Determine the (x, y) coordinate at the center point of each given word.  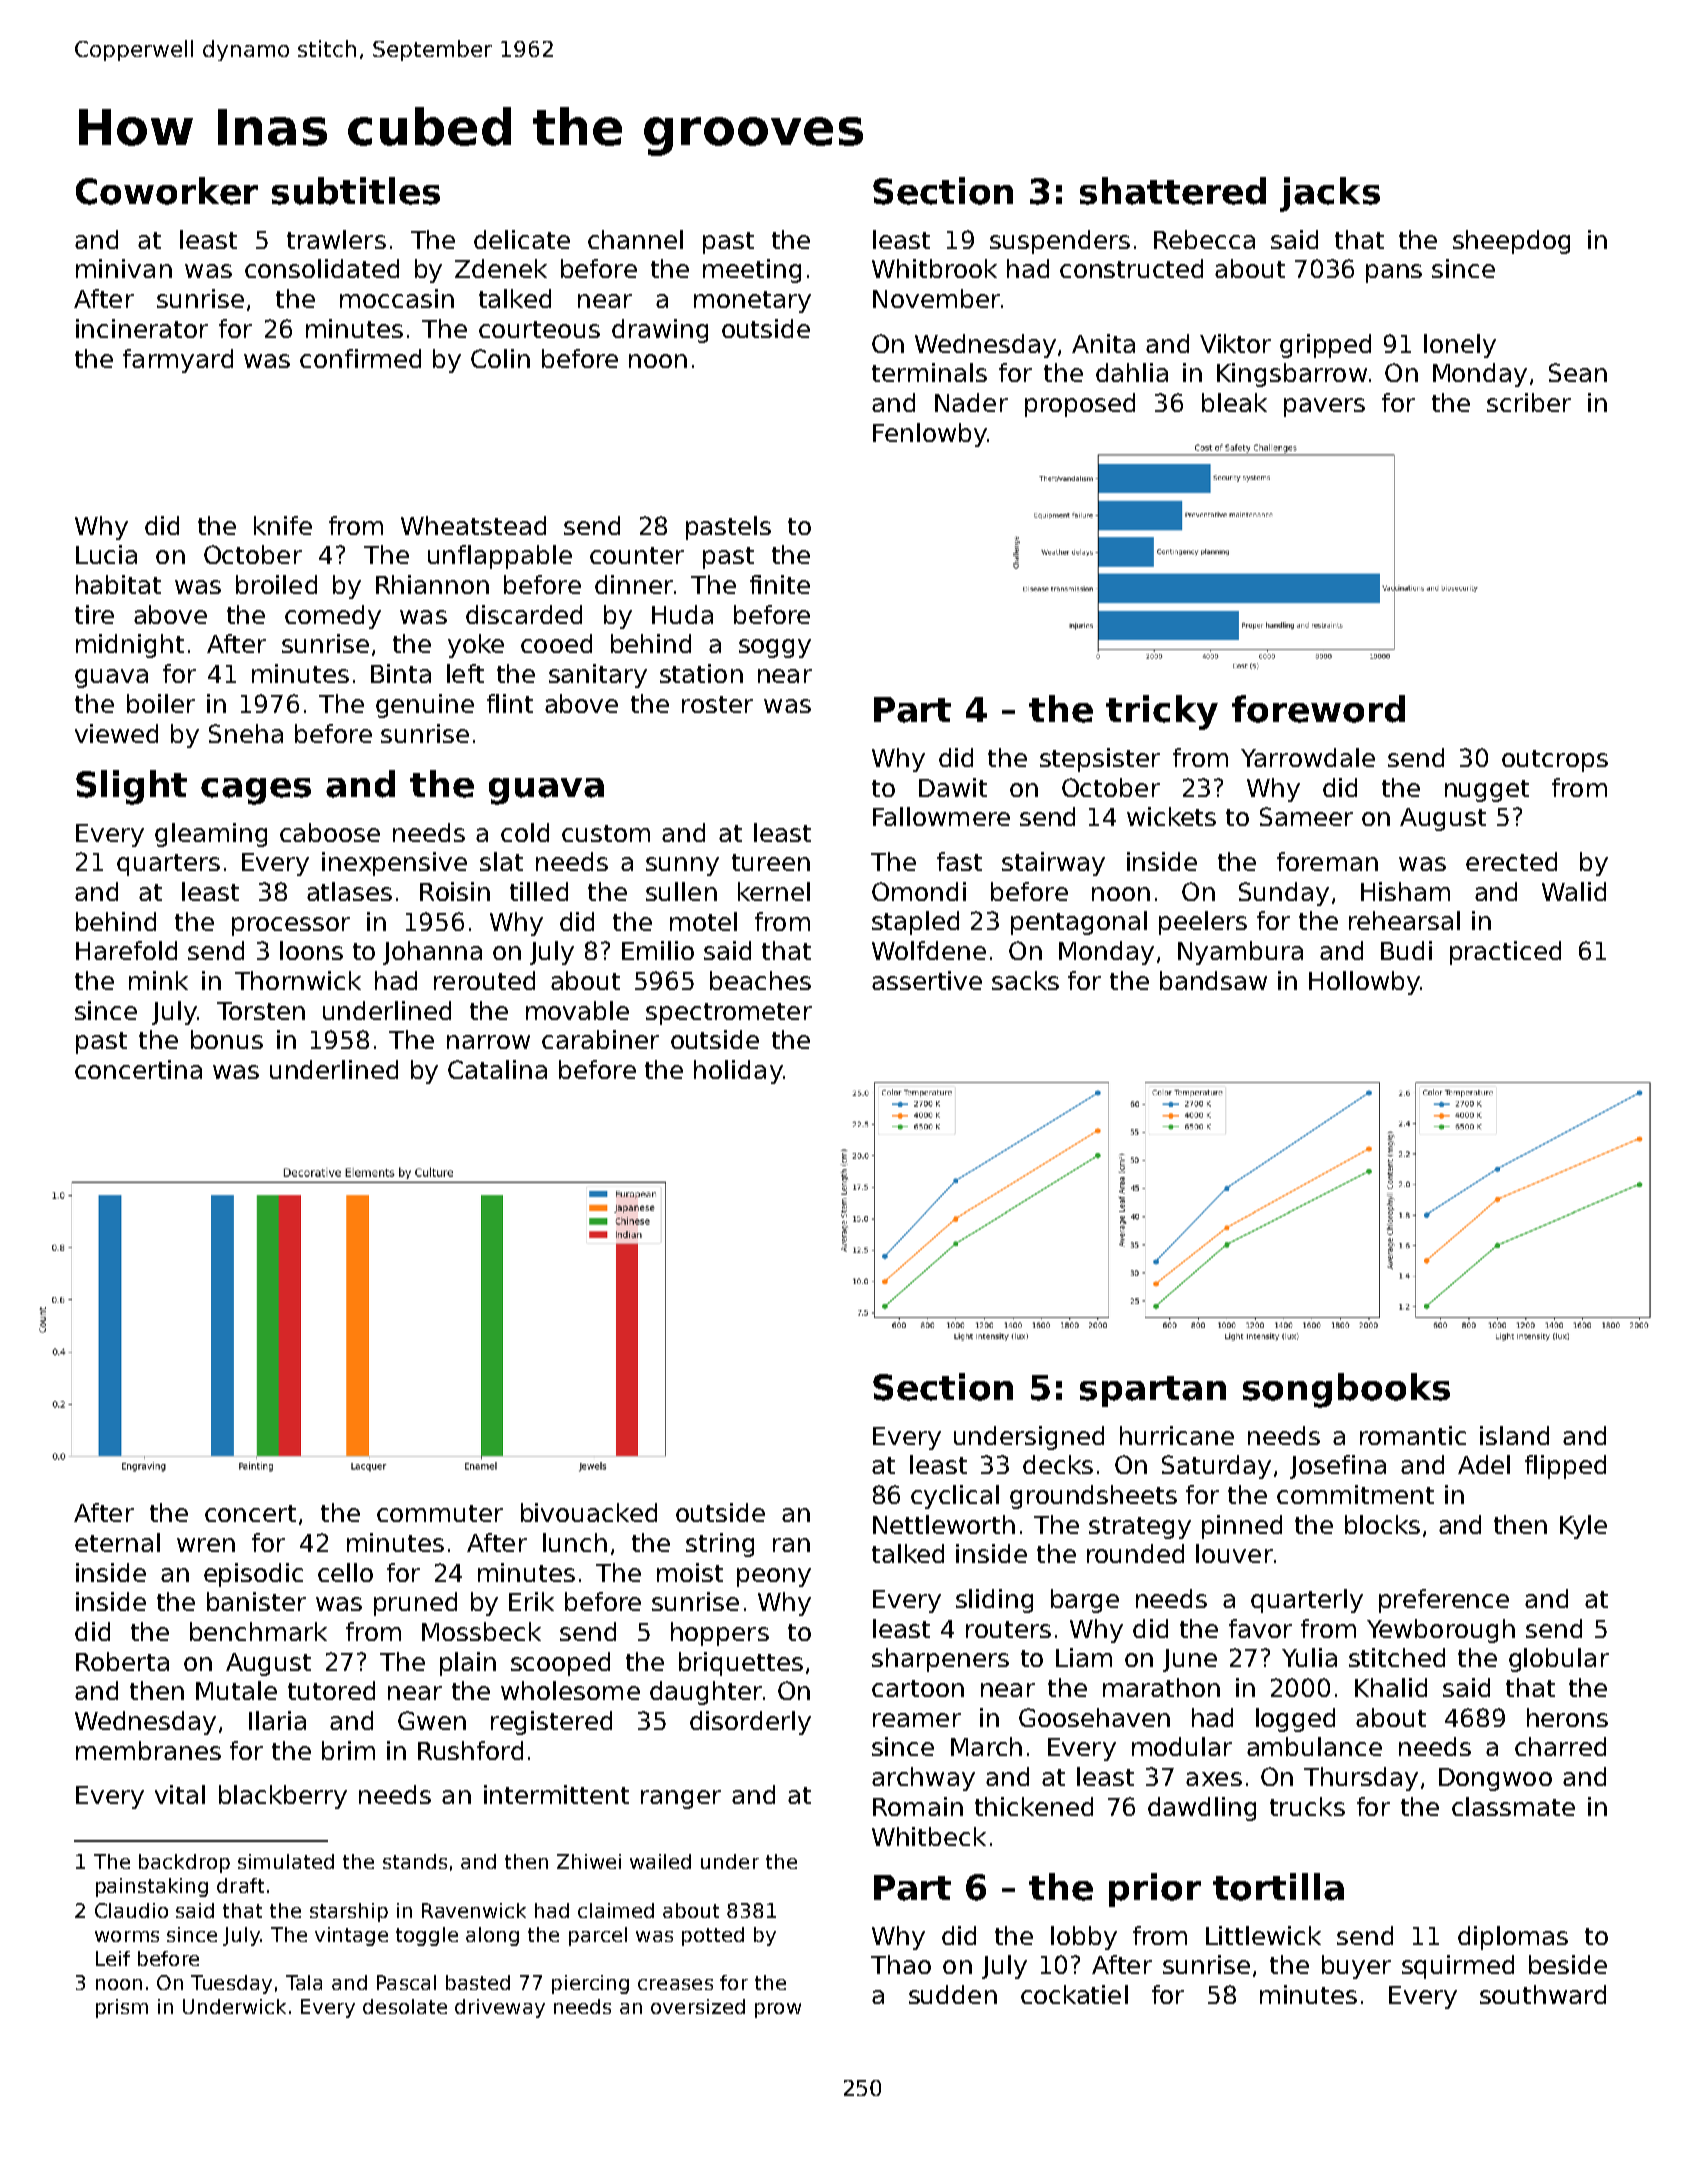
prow (778, 2010)
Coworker (167, 191)
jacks (1330, 194)
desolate (405, 2006)
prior (1155, 1890)
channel (635, 239)
